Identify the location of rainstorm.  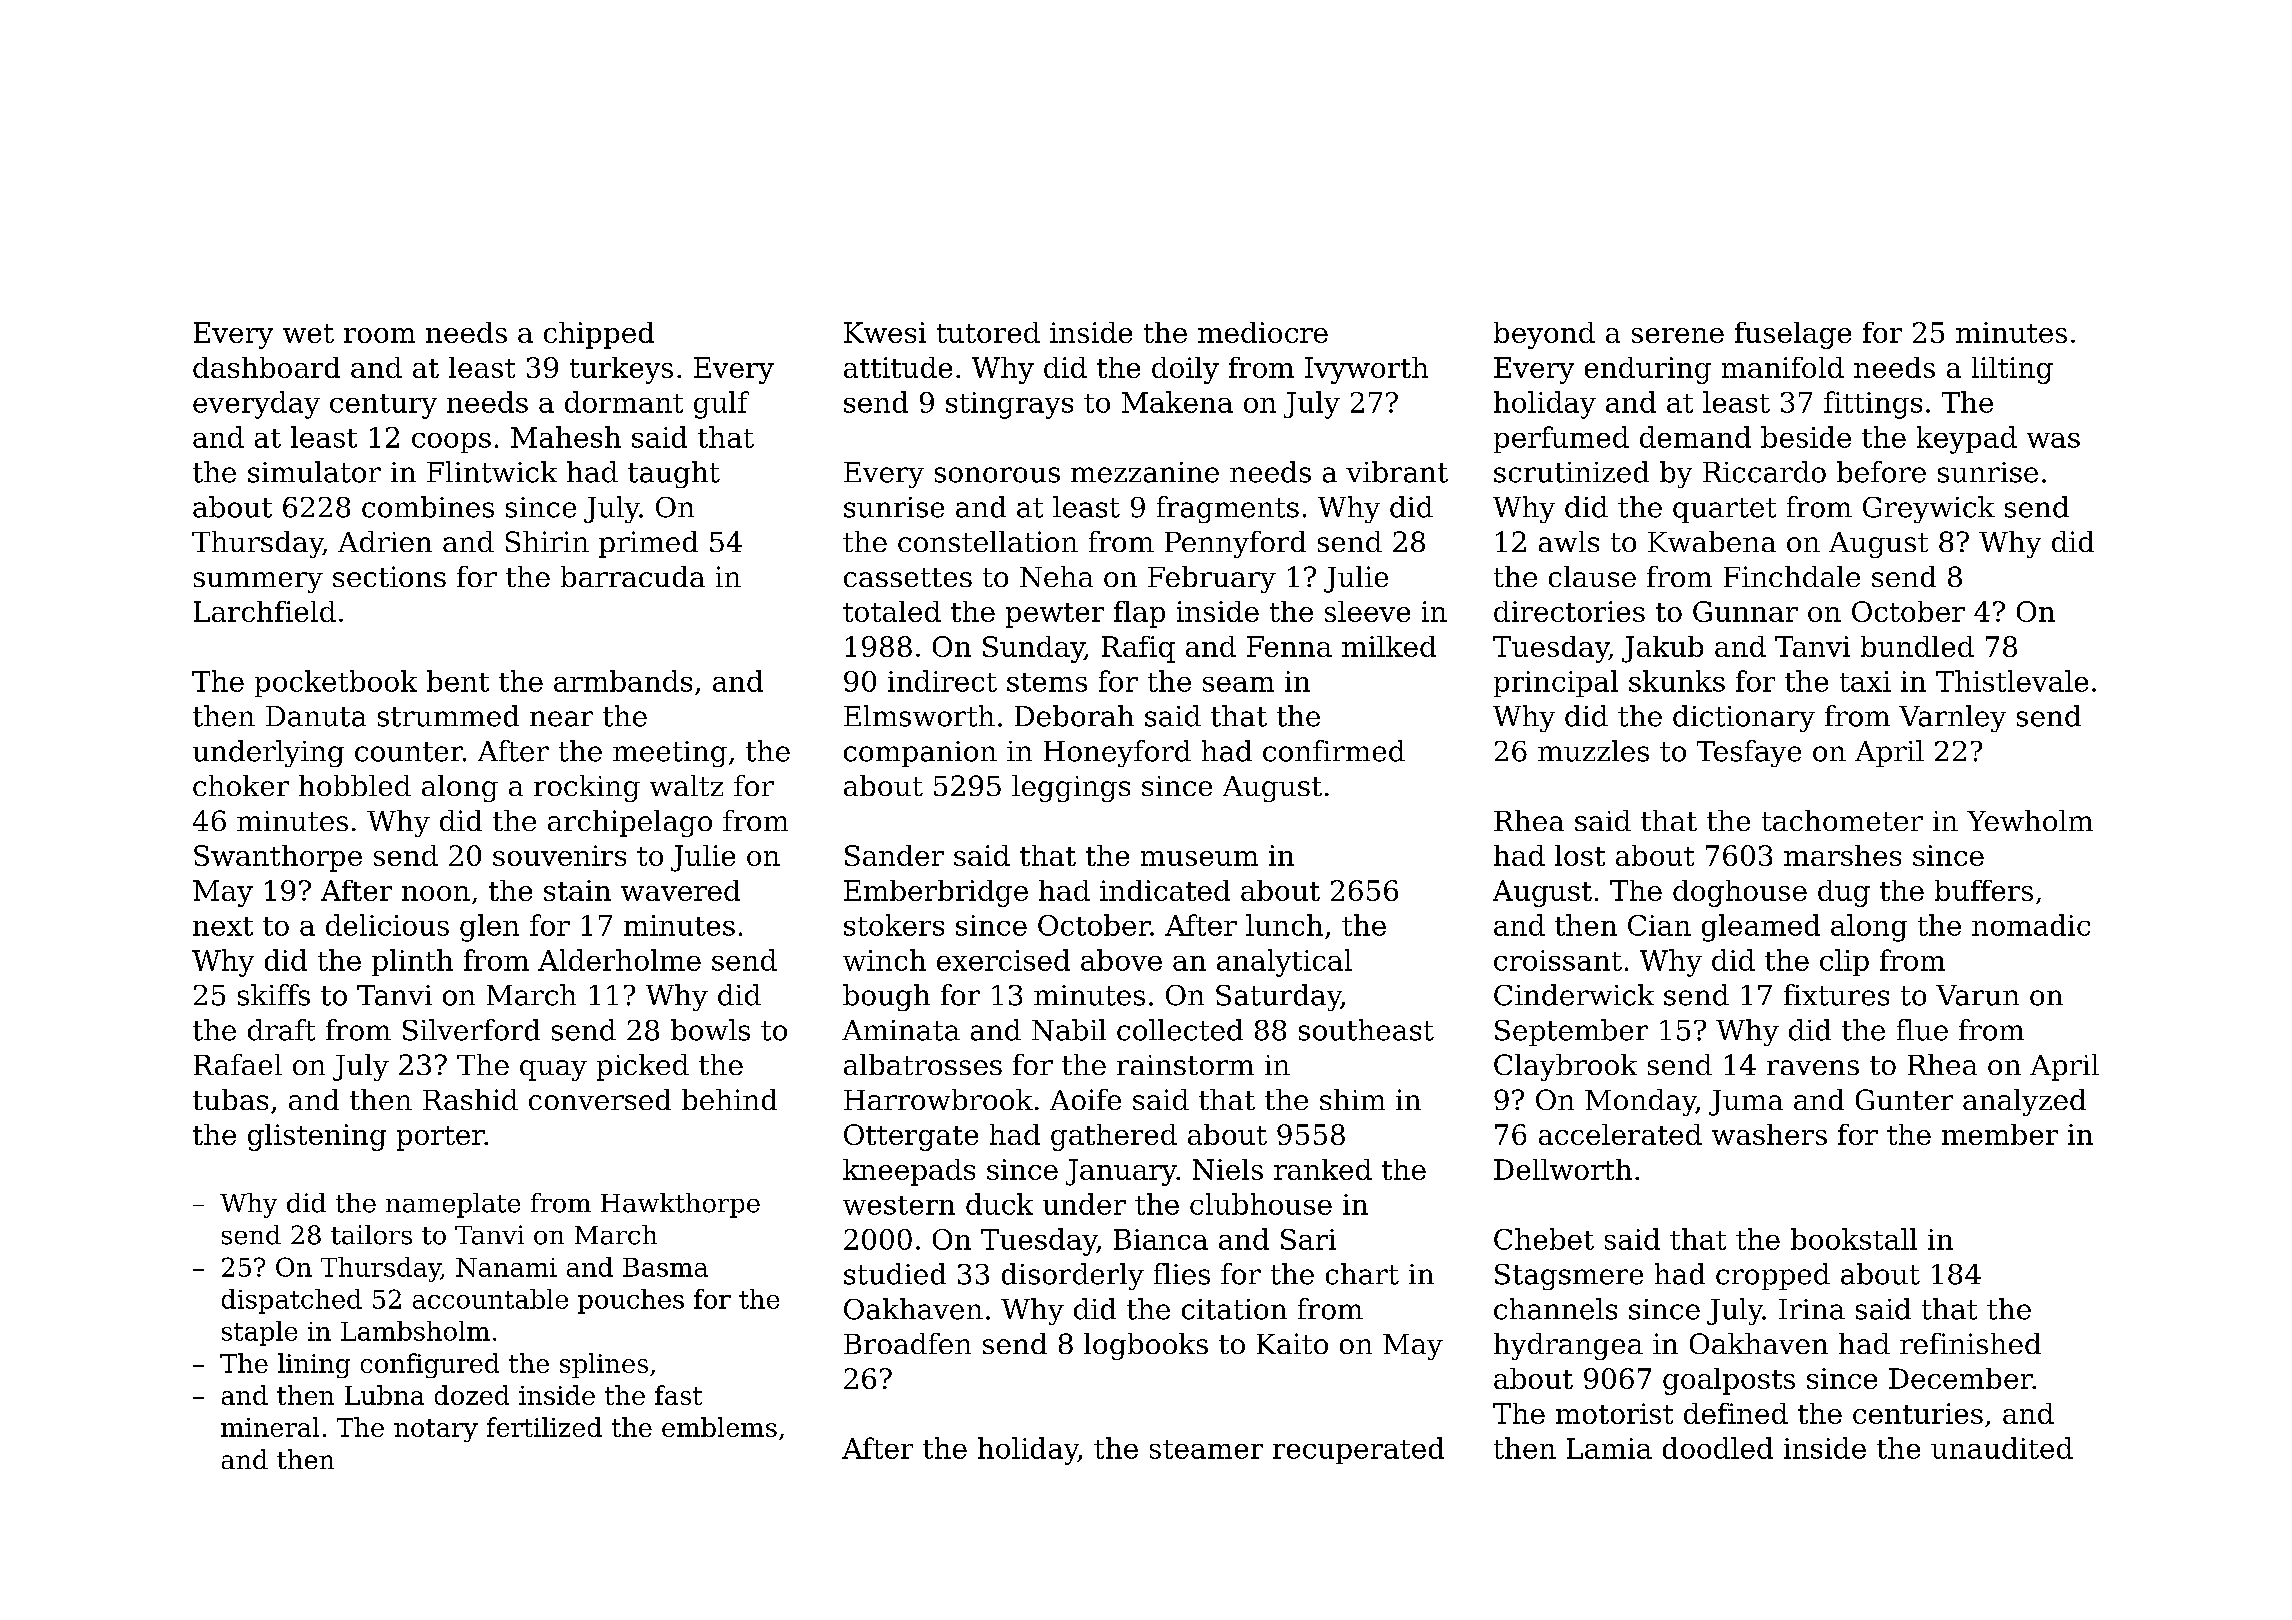
(1185, 1065).
